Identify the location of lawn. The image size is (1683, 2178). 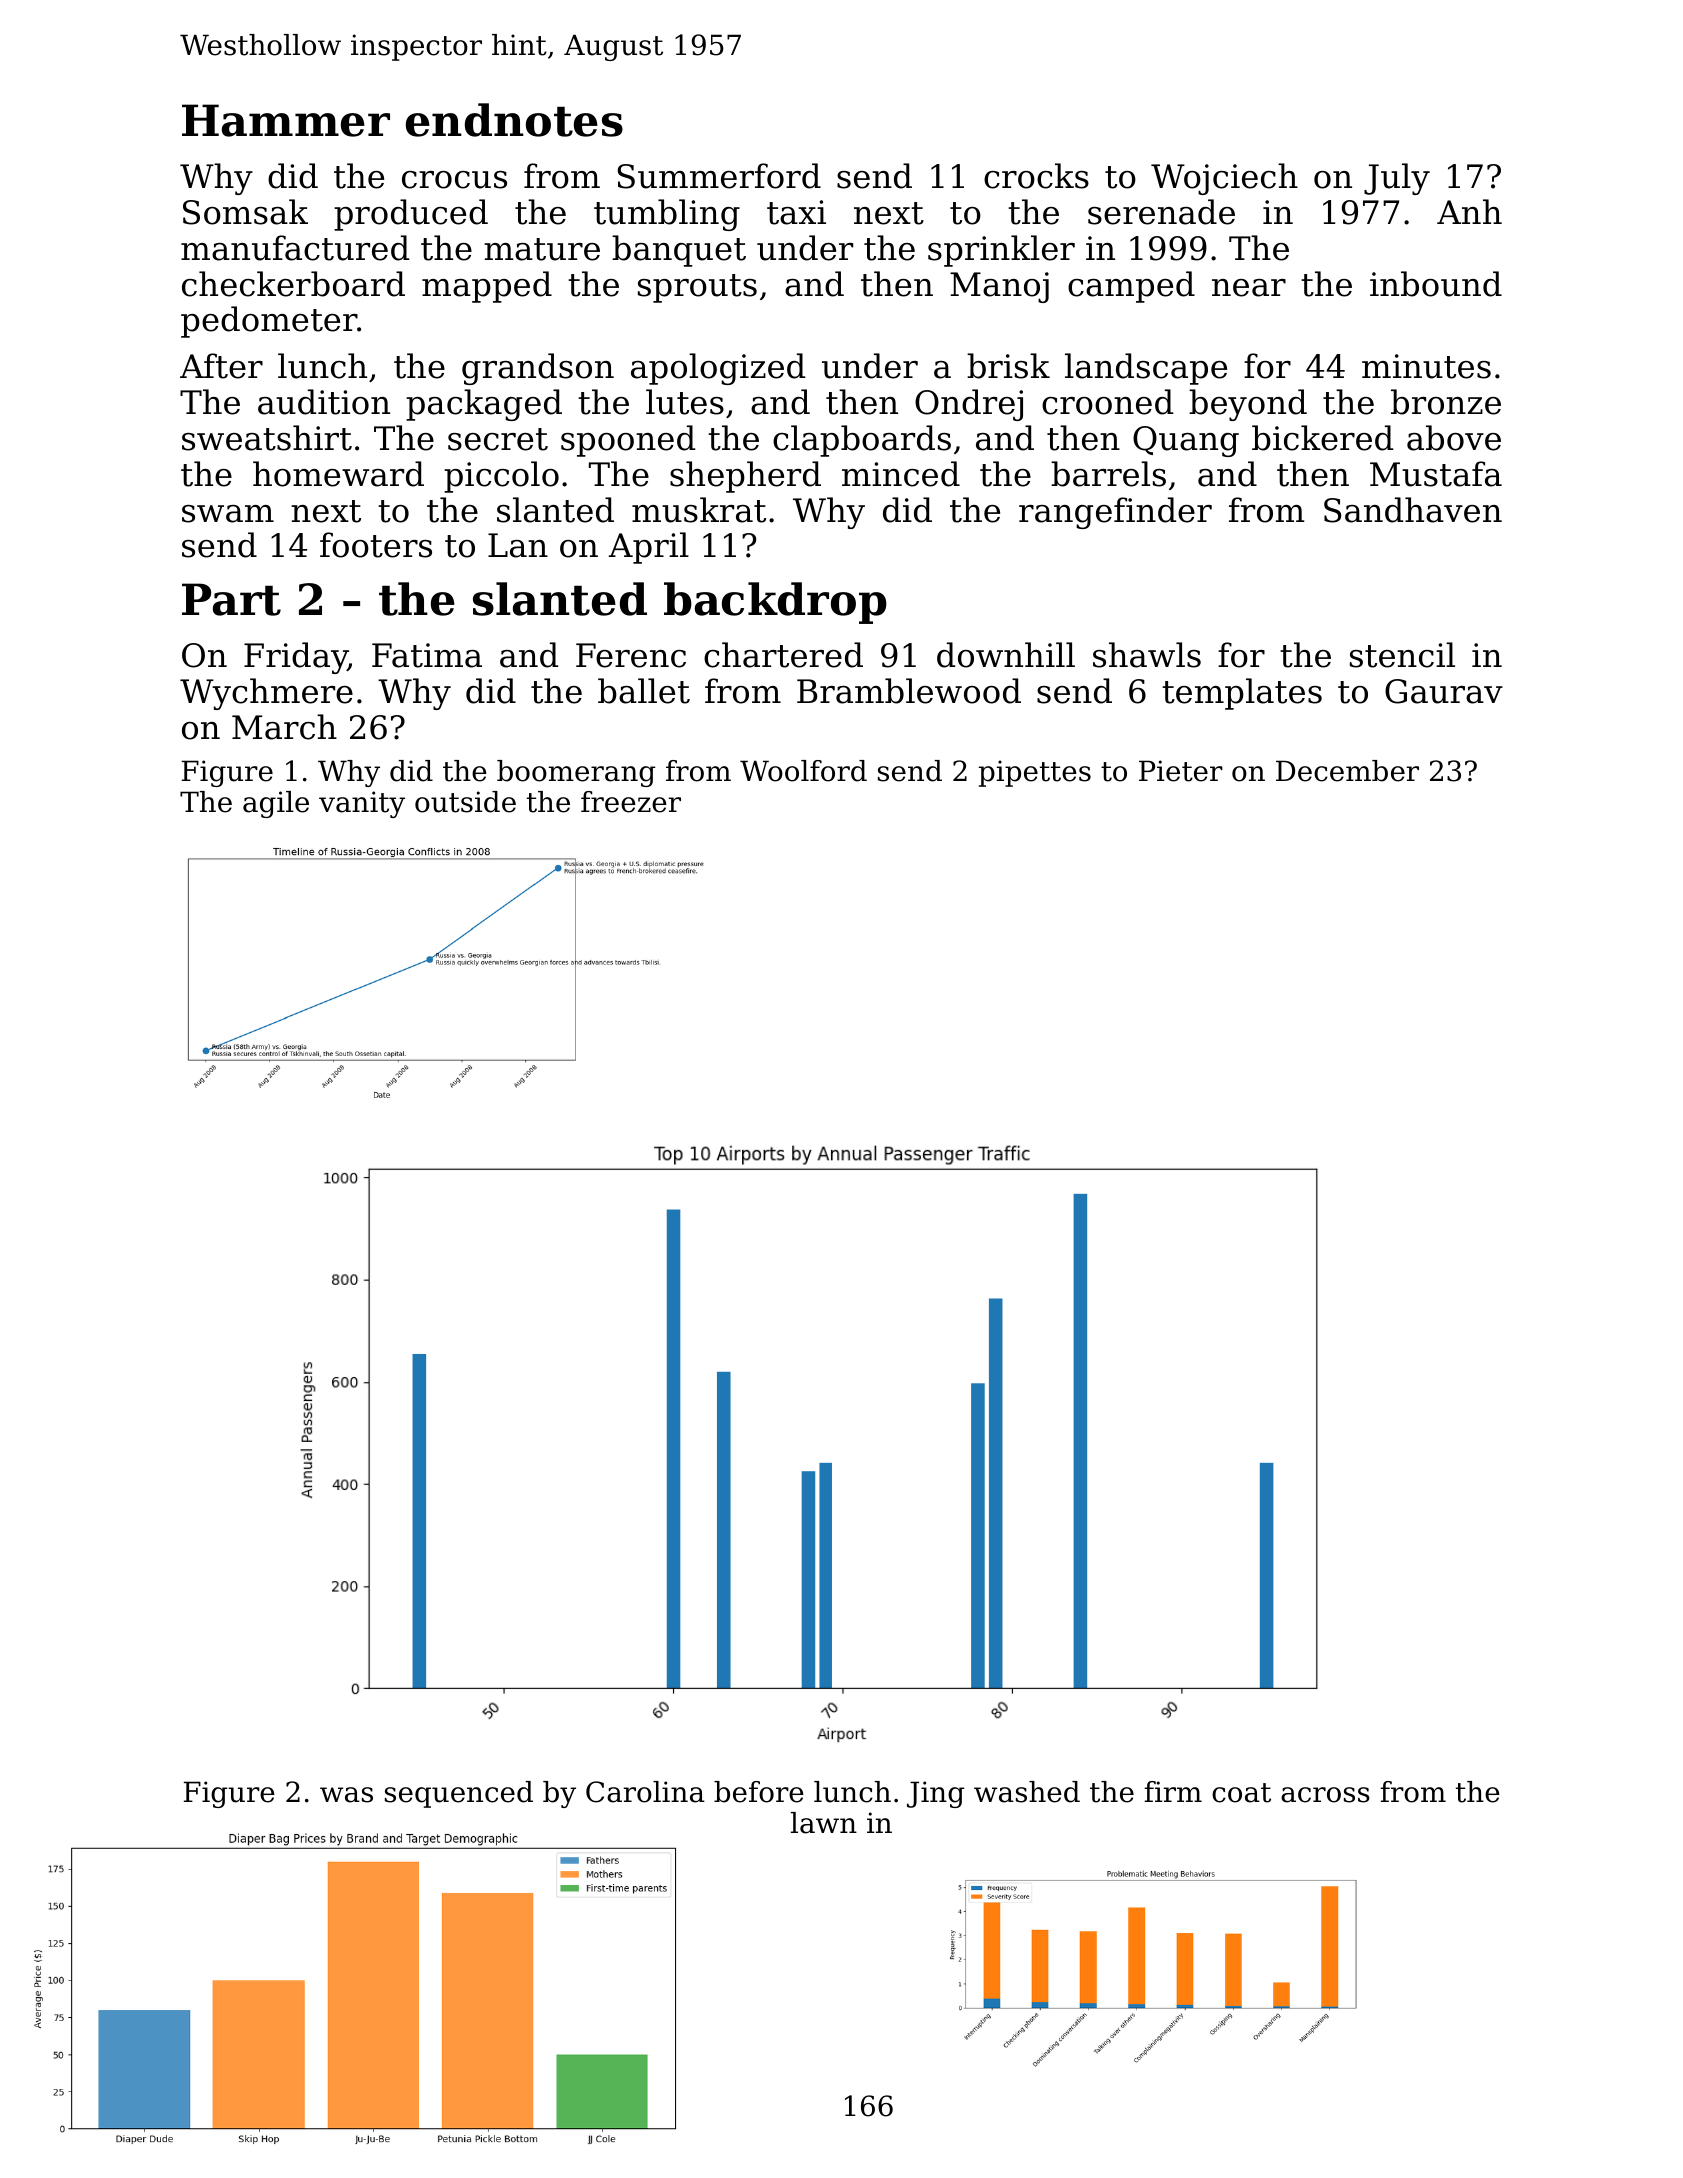
(824, 1823).
